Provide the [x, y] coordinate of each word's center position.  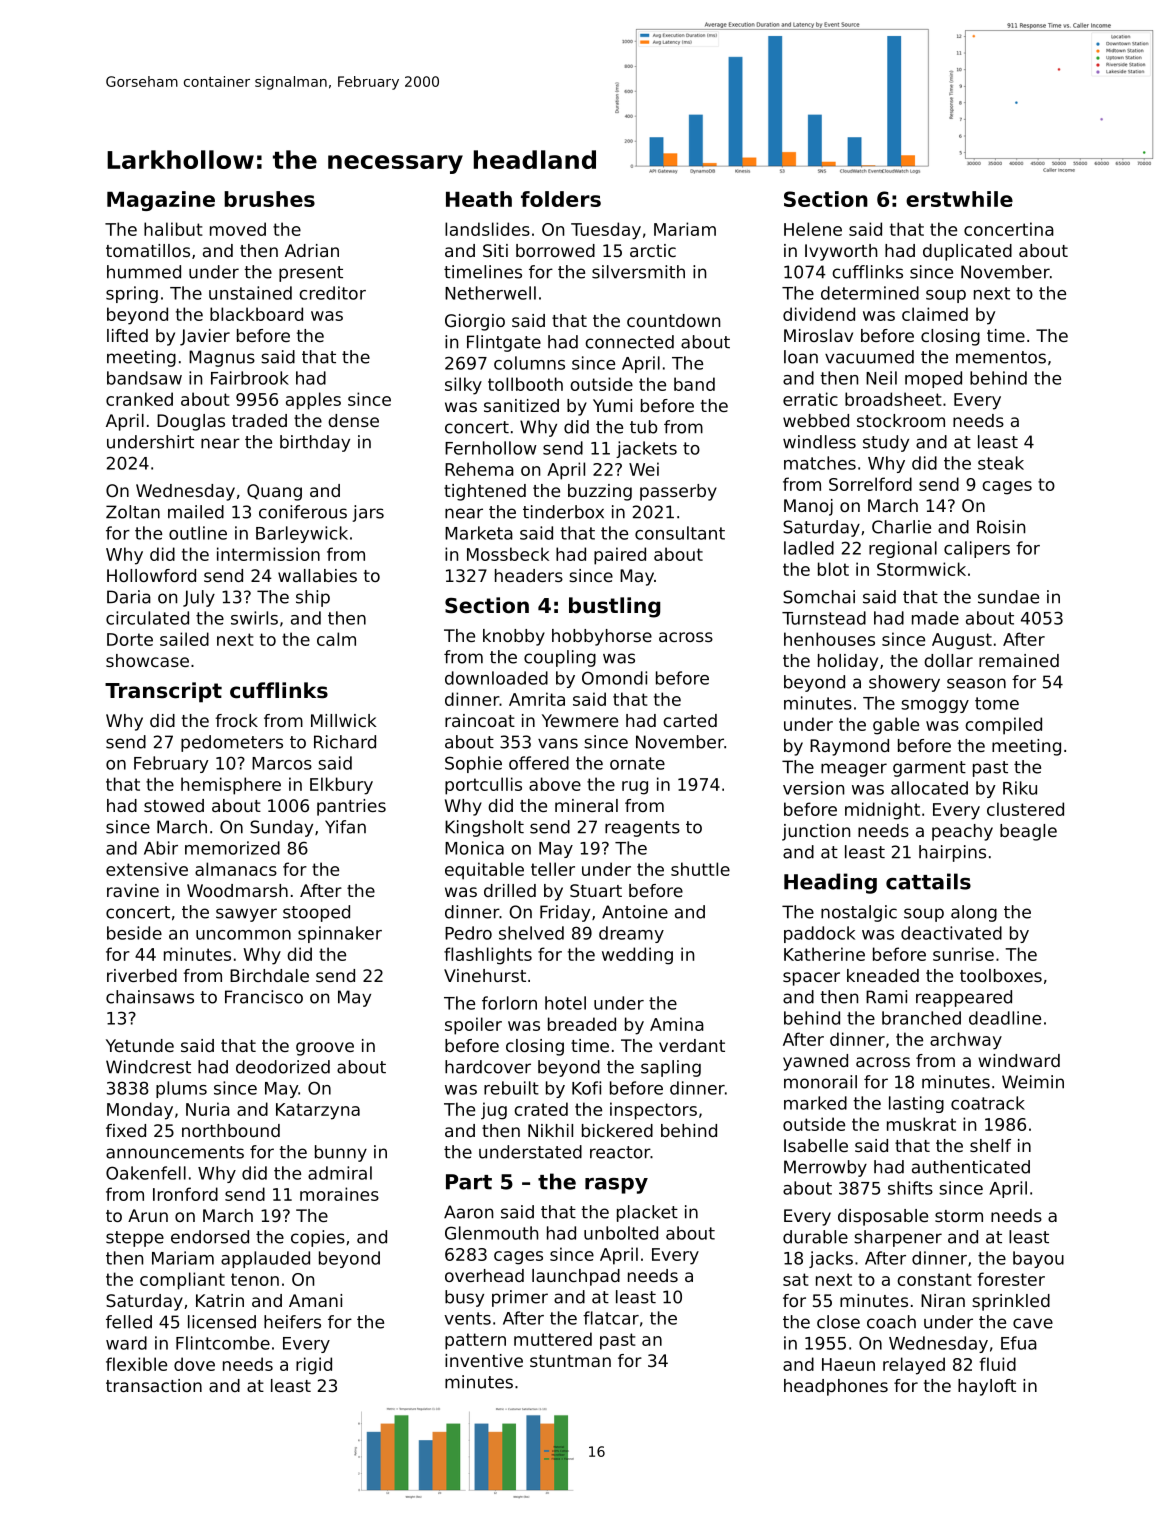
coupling [560, 658]
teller [553, 869]
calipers [977, 549]
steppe [135, 1239]
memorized [232, 848]
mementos [1001, 357]
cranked [139, 399]
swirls [254, 618]
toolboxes [1001, 975]
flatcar [611, 1318]
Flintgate [504, 343]
